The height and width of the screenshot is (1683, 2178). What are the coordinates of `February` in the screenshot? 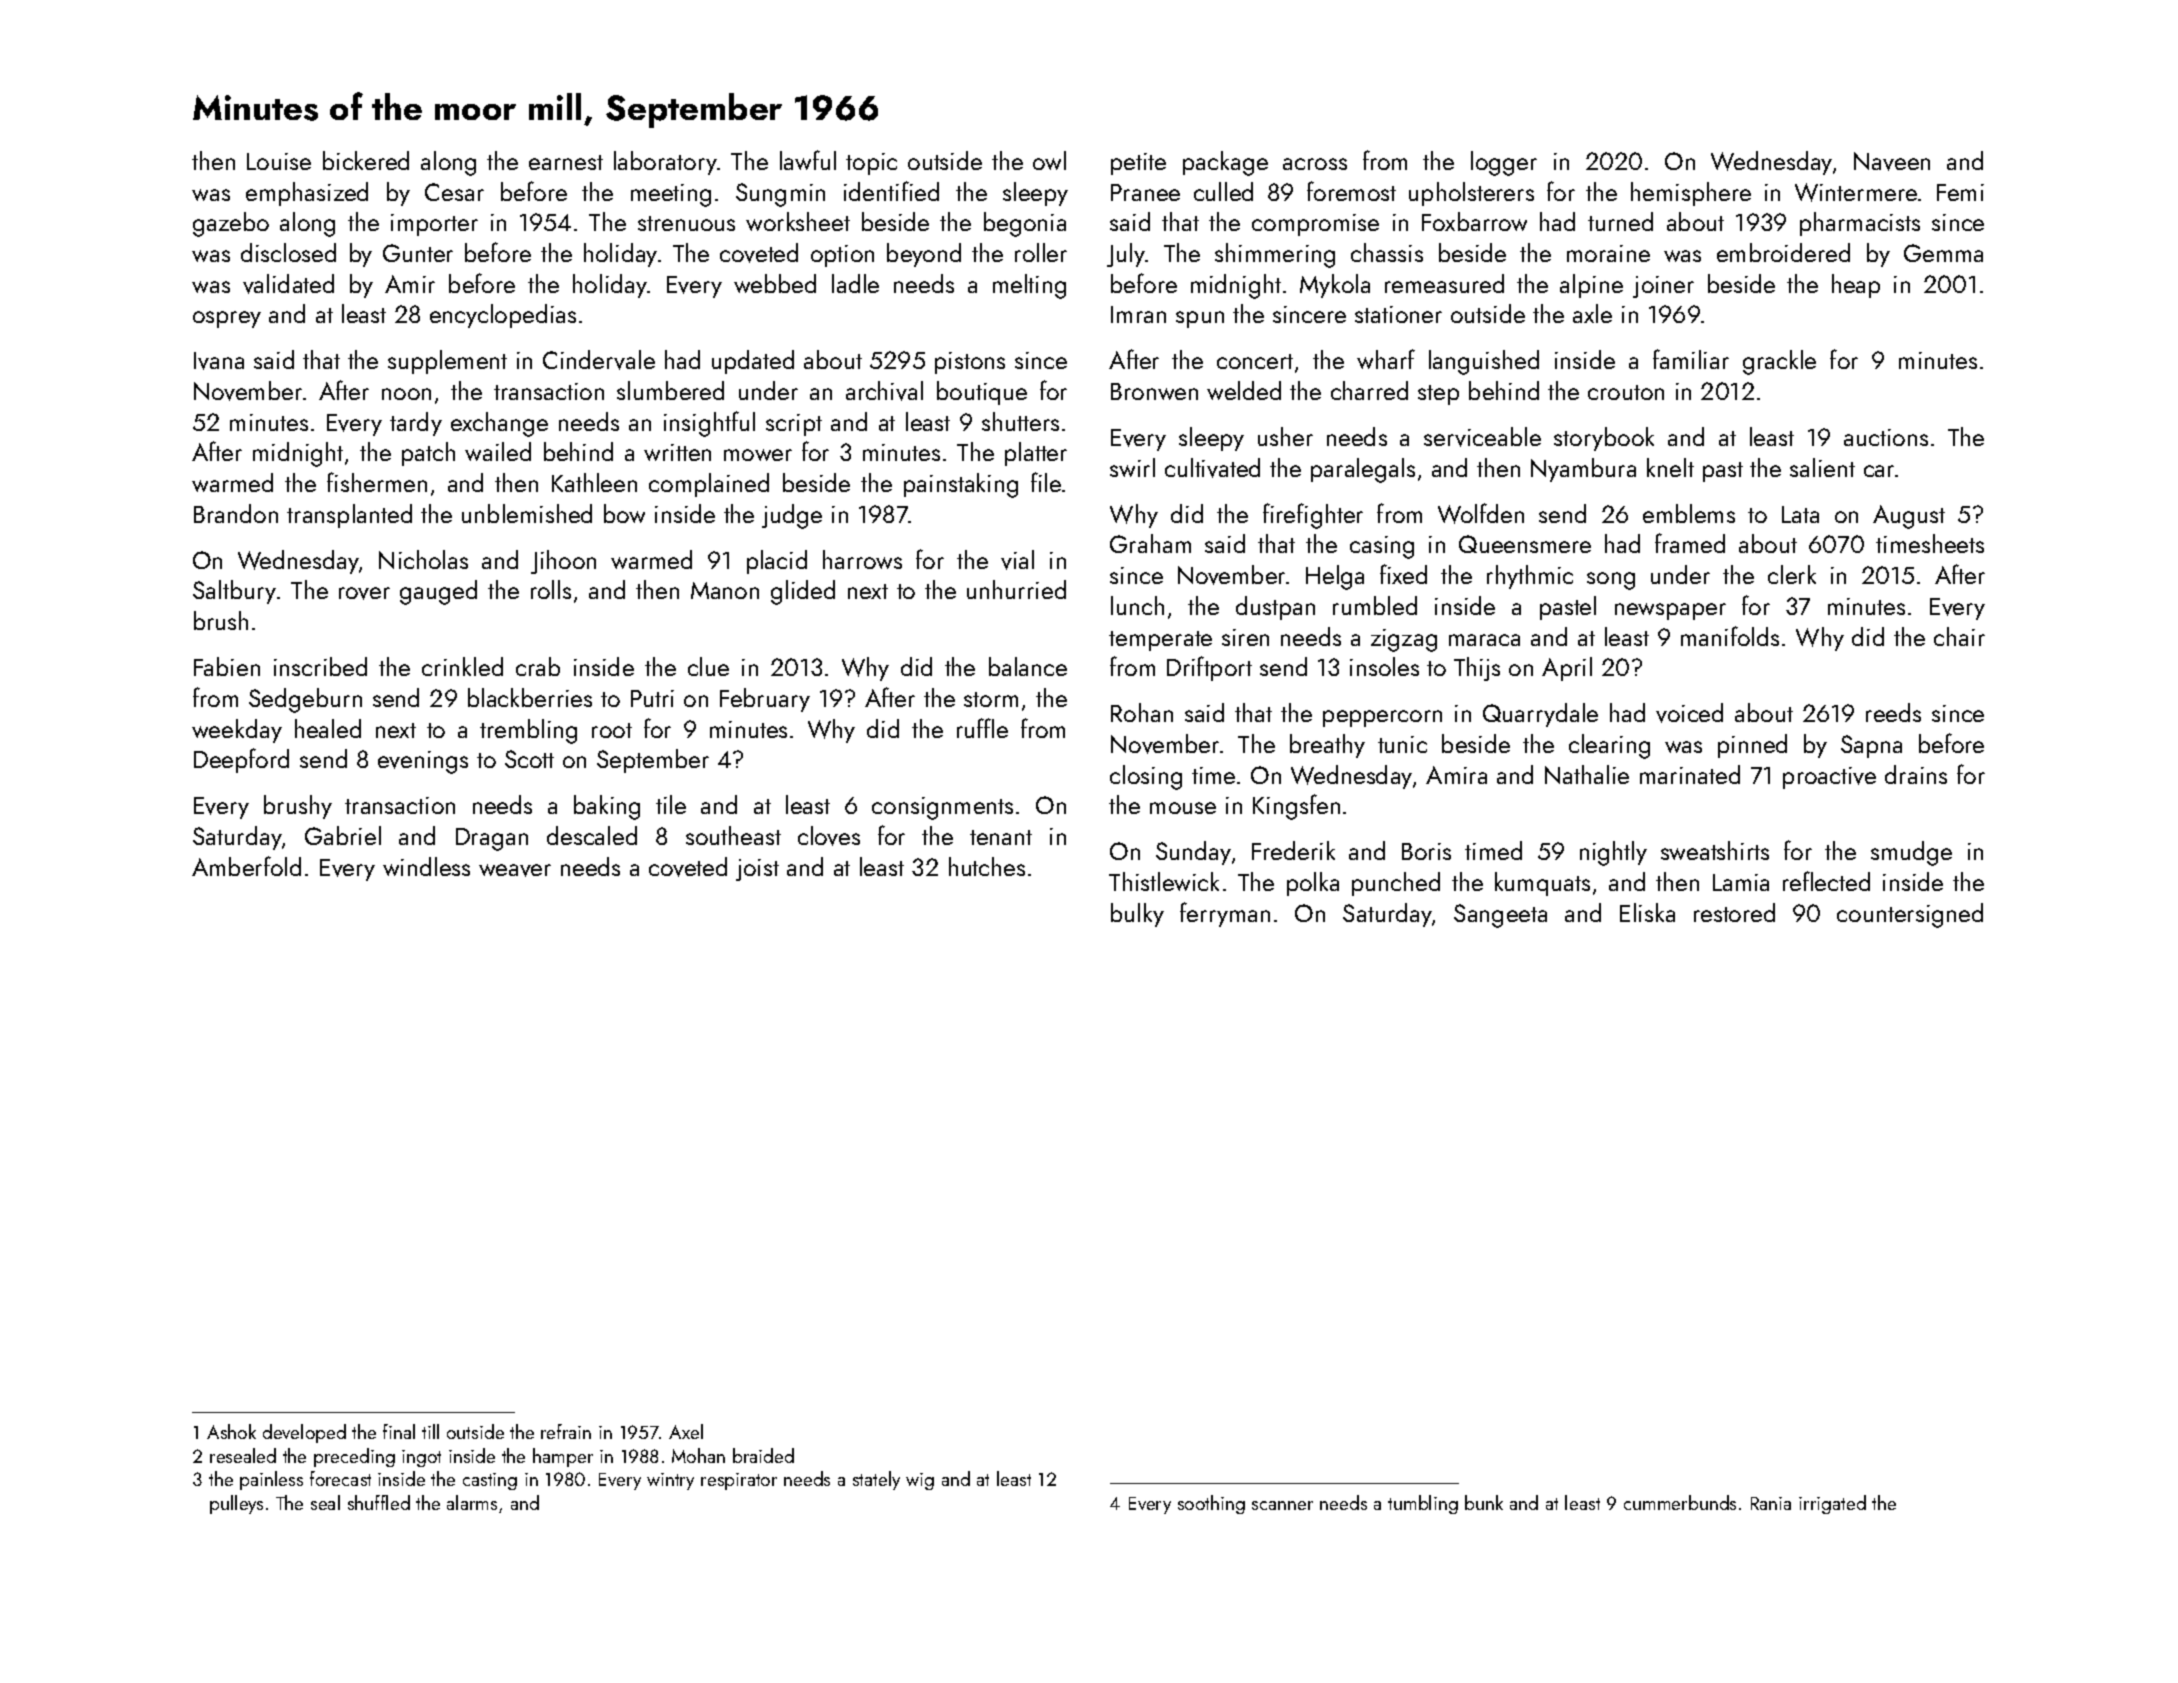 It's located at (765, 700).
